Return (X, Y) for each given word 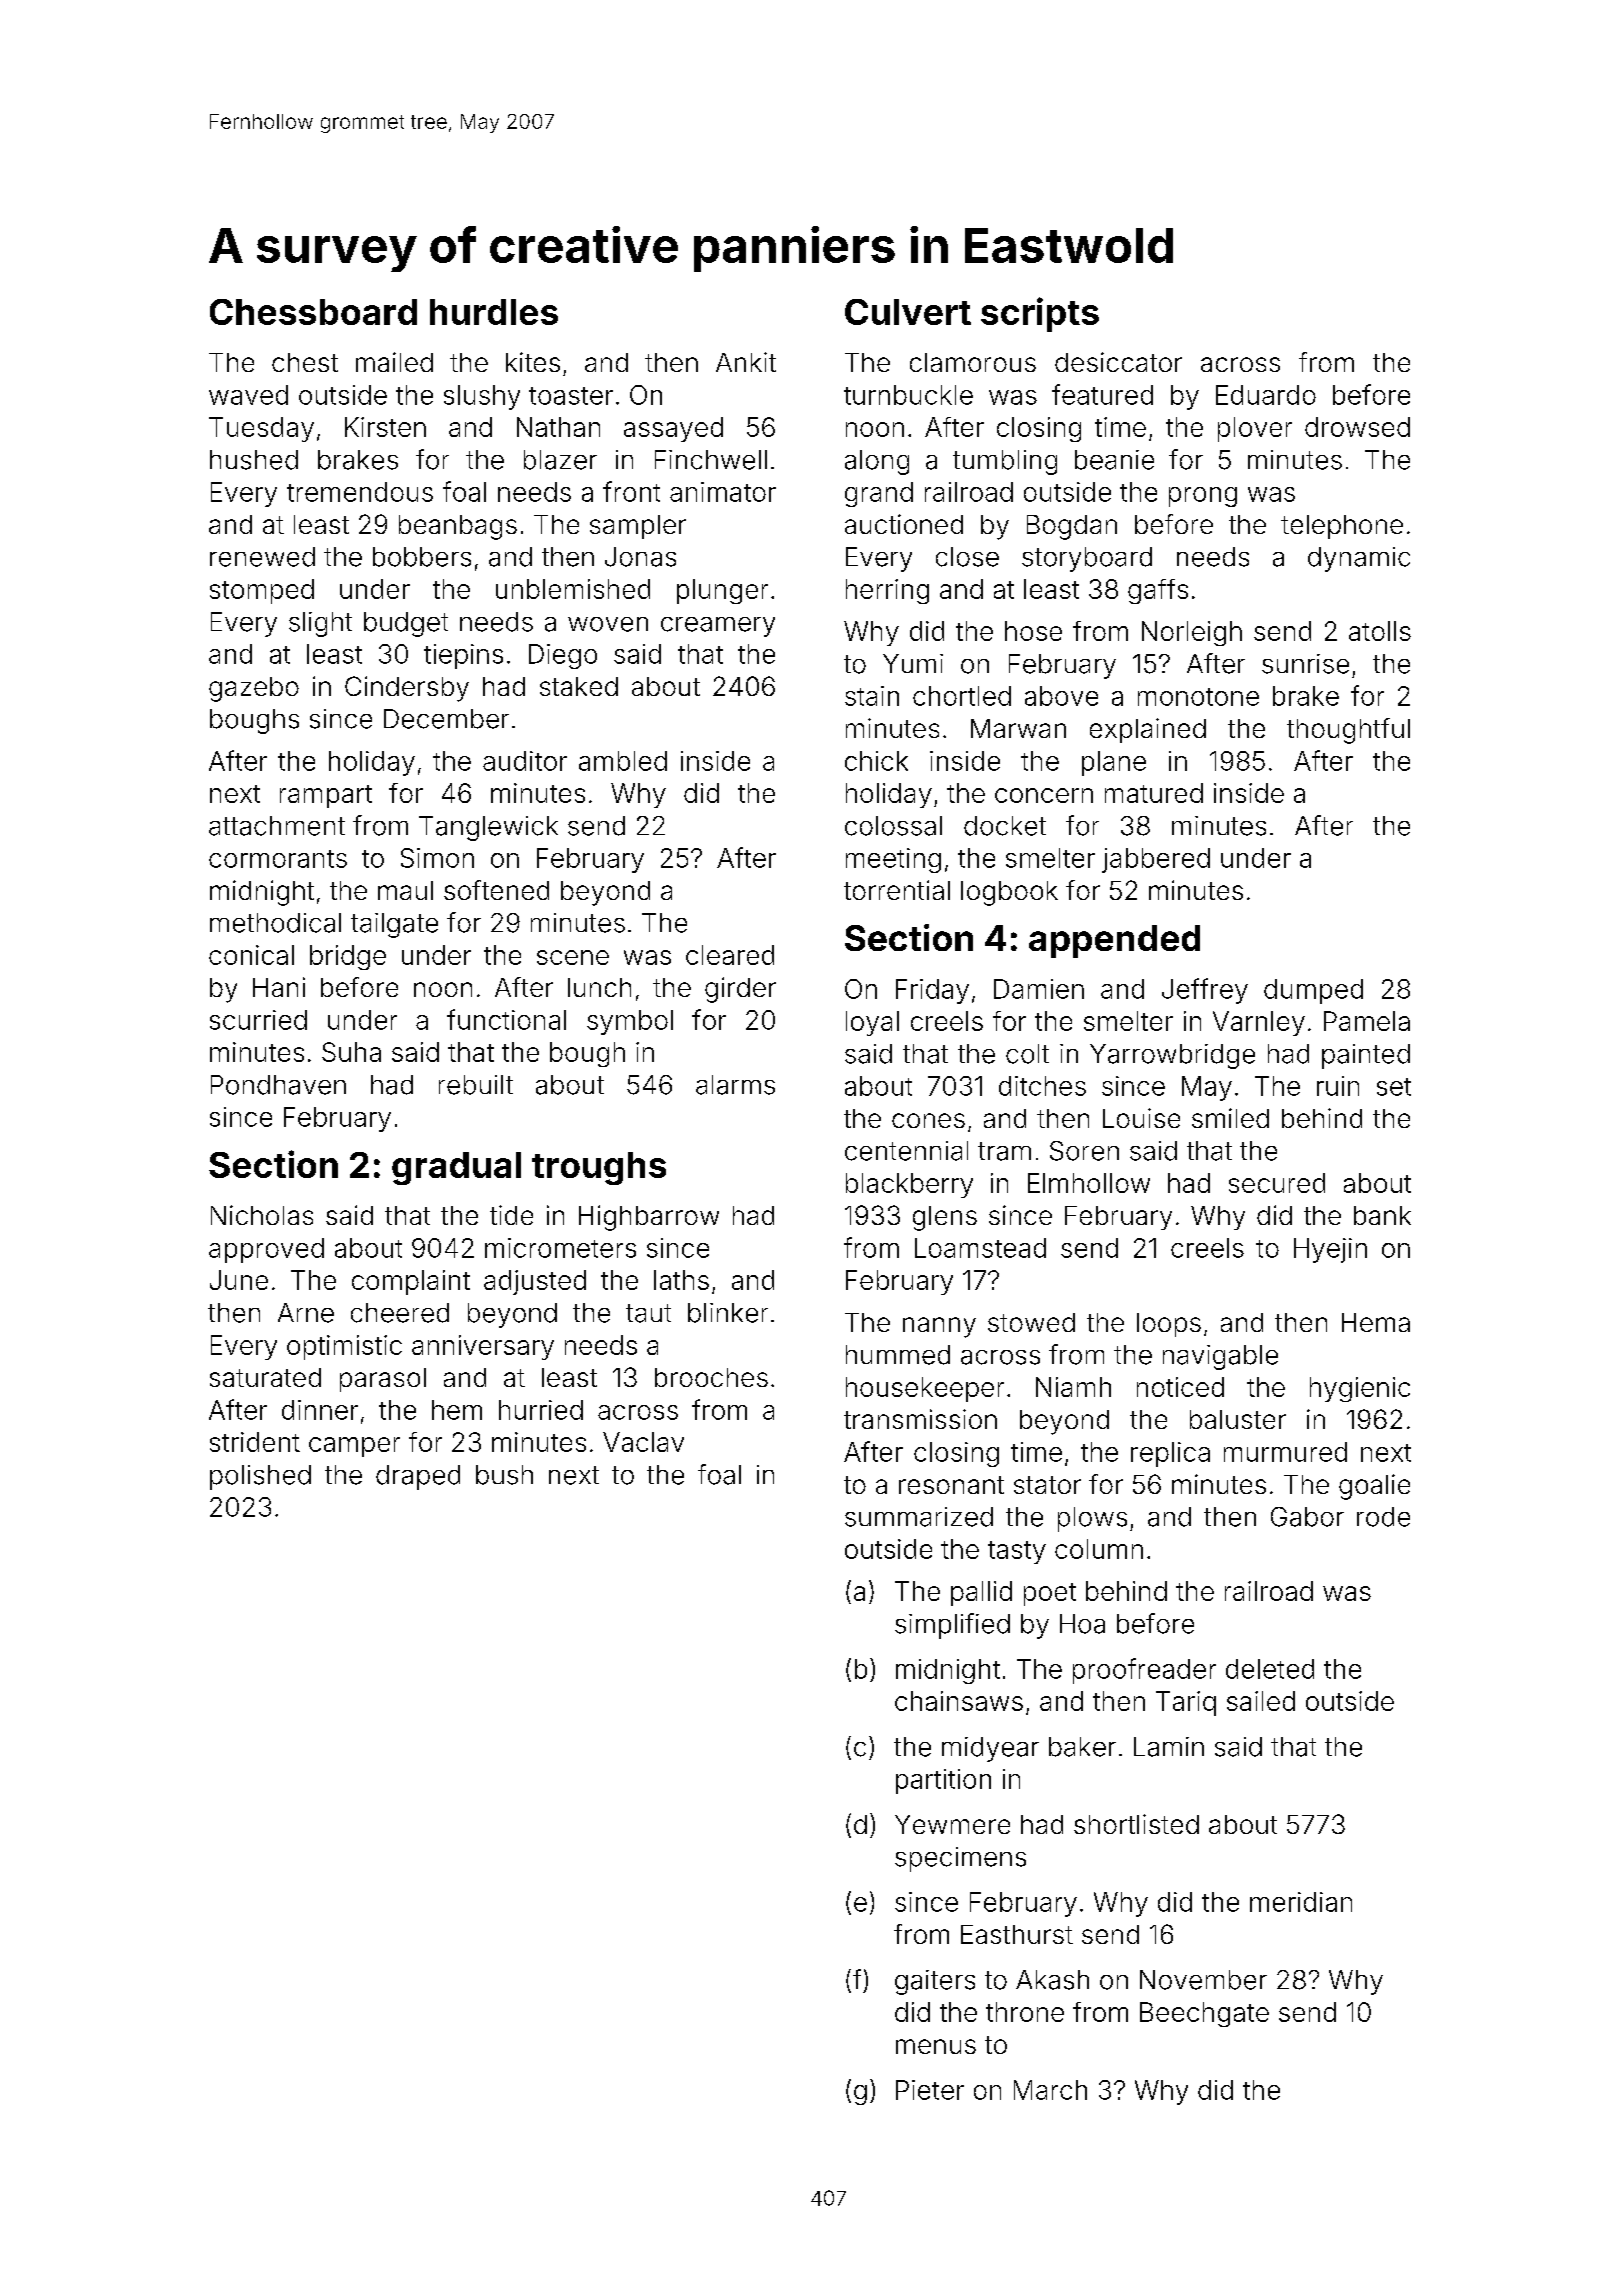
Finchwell (711, 460)
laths (681, 1280)
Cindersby (407, 689)
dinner (320, 1410)
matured (1154, 793)
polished (260, 1477)
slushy (482, 397)
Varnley (1259, 1023)
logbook (1009, 893)
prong (1203, 497)
